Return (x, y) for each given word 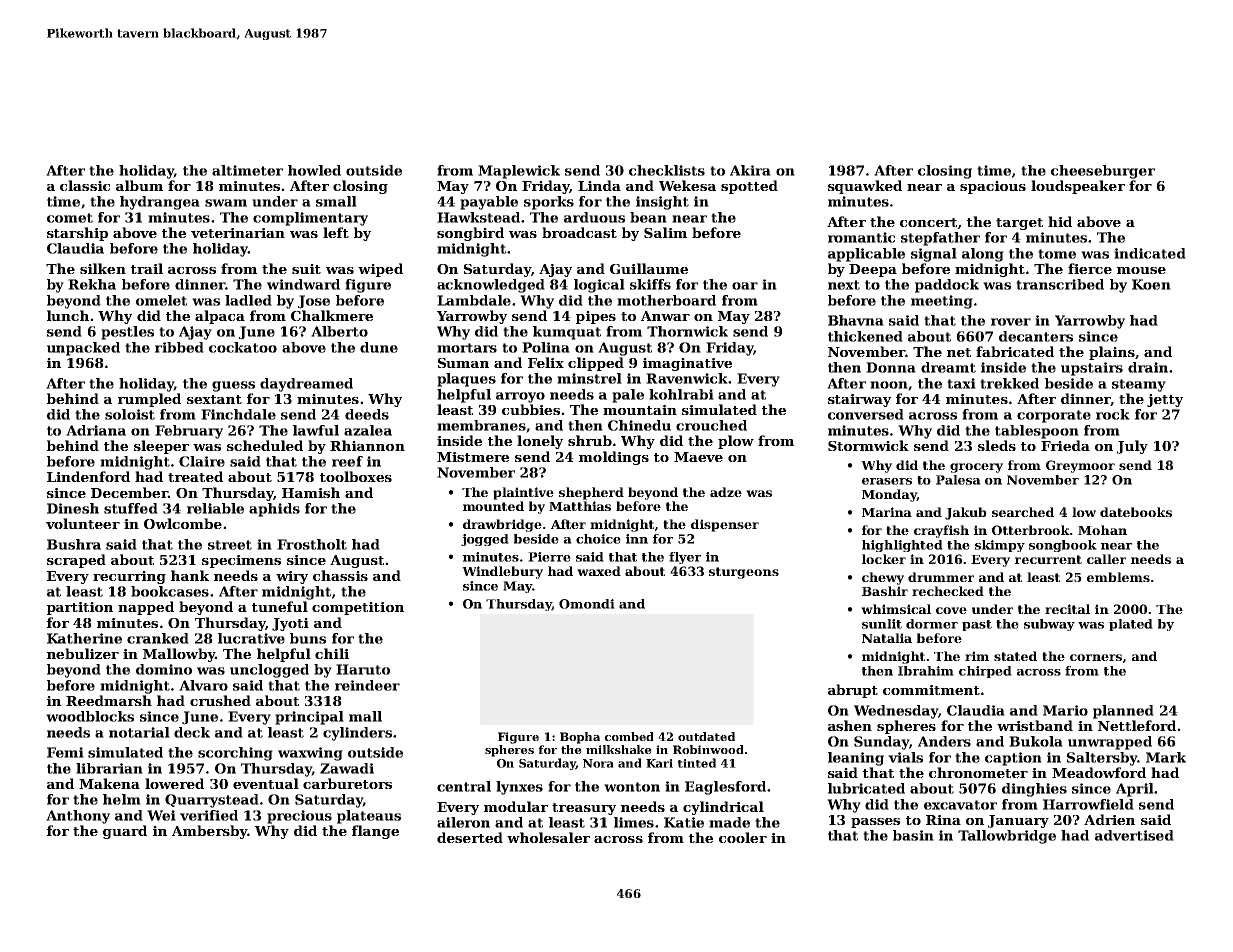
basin (913, 835)
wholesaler (548, 837)
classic (85, 185)
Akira (750, 170)
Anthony (78, 817)
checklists (667, 170)
